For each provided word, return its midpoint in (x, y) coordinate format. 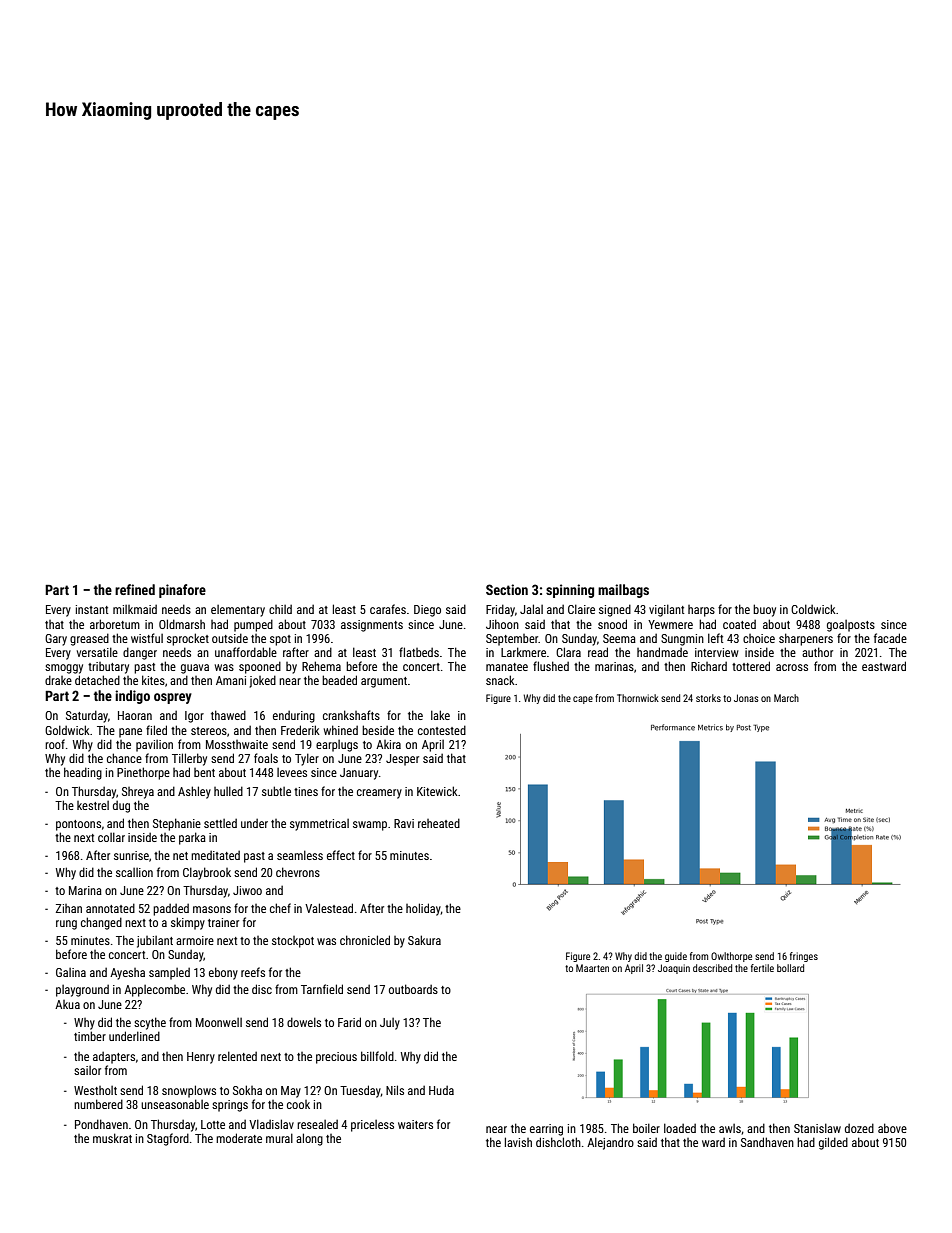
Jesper (402, 760)
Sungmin (682, 640)
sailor (87, 1070)
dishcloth (558, 1142)
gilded (833, 1143)
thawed (228, 715)
